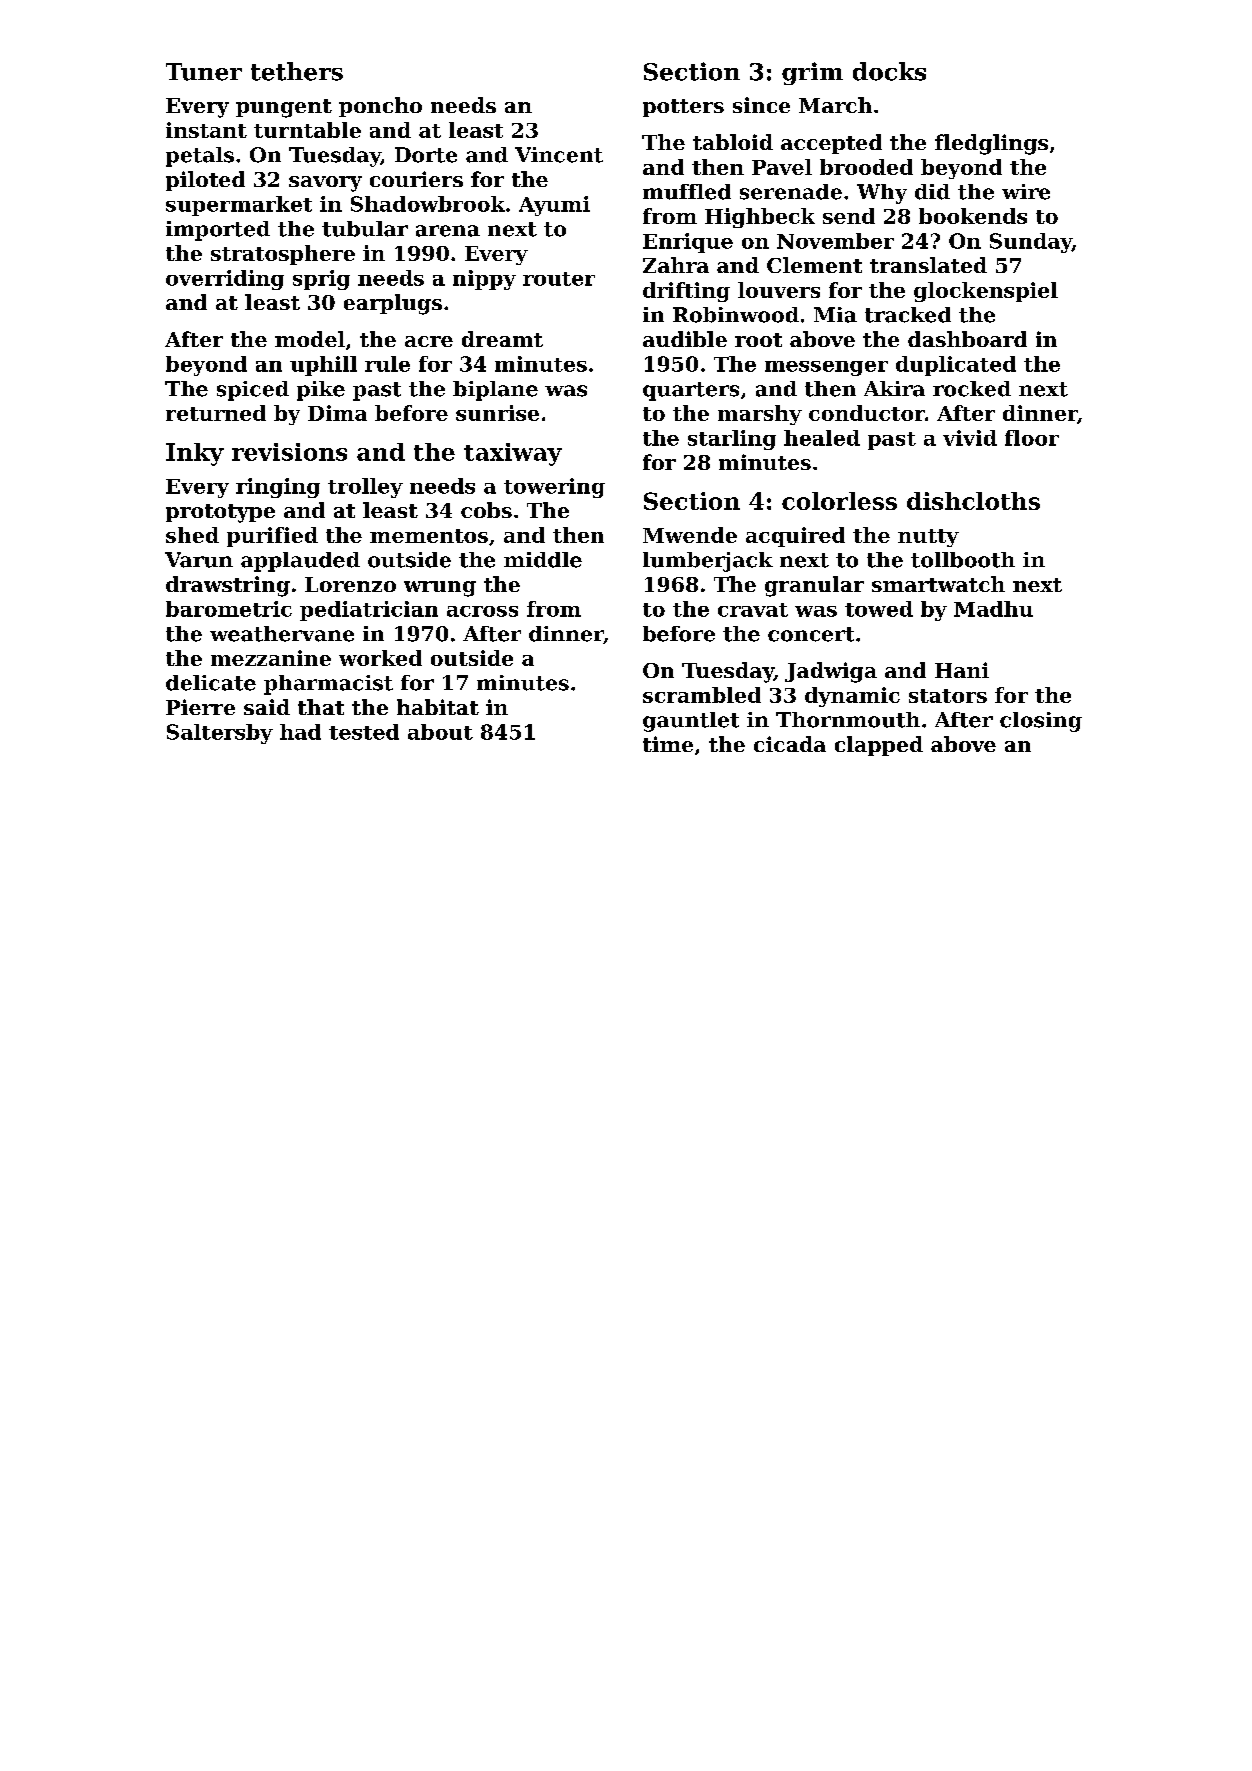 This image has width=1252, height=1771. What do you see at coordinates (559, 279) in the image?
I see `router` at bounding box center [559, 279].
